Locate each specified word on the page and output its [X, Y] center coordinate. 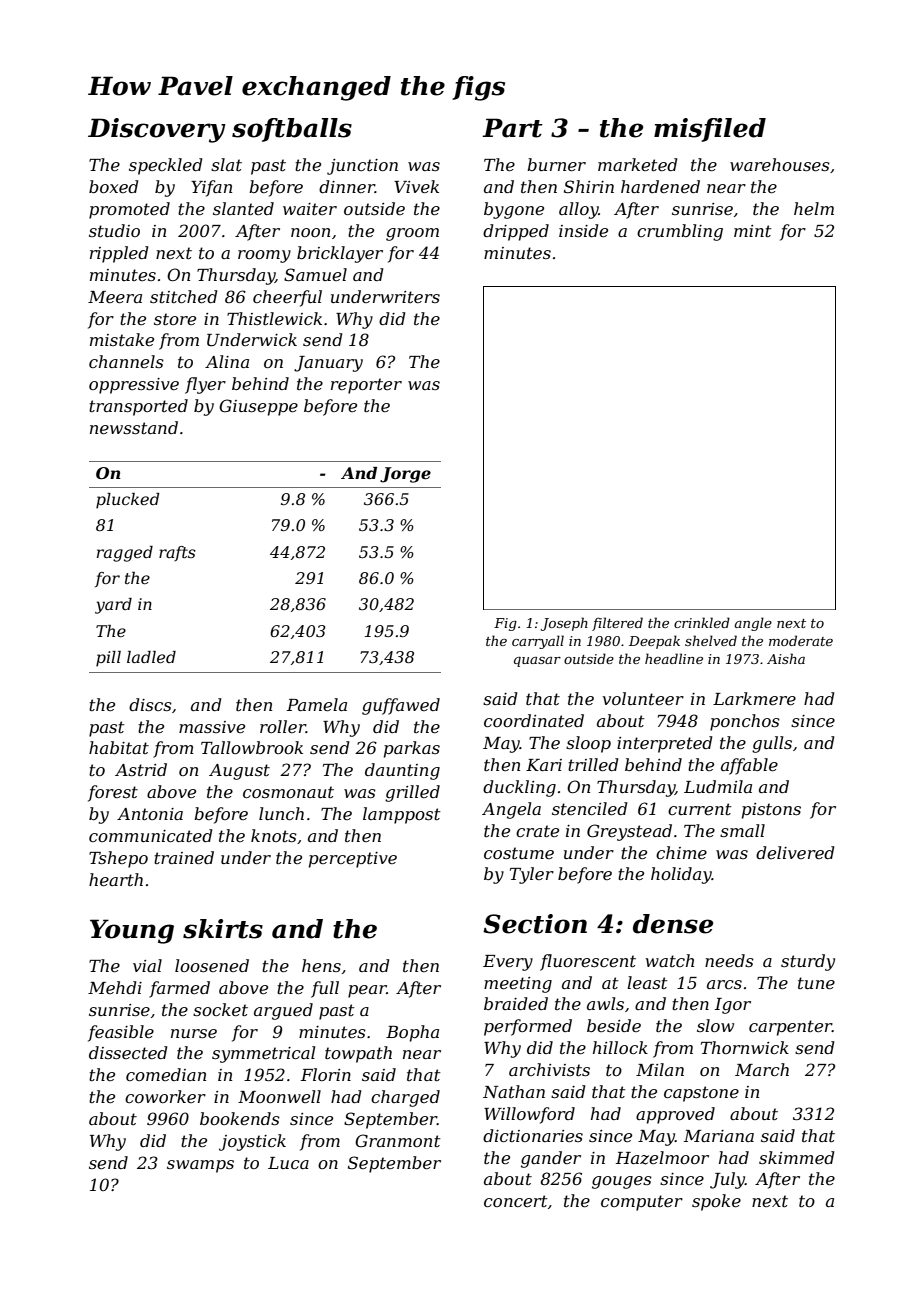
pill [108, 659]
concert [516, 1201]
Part [512, 128]
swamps [200, 1166]
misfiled [710, 130]
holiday [681, 875]
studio [114, 230]
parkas [412, 749]
